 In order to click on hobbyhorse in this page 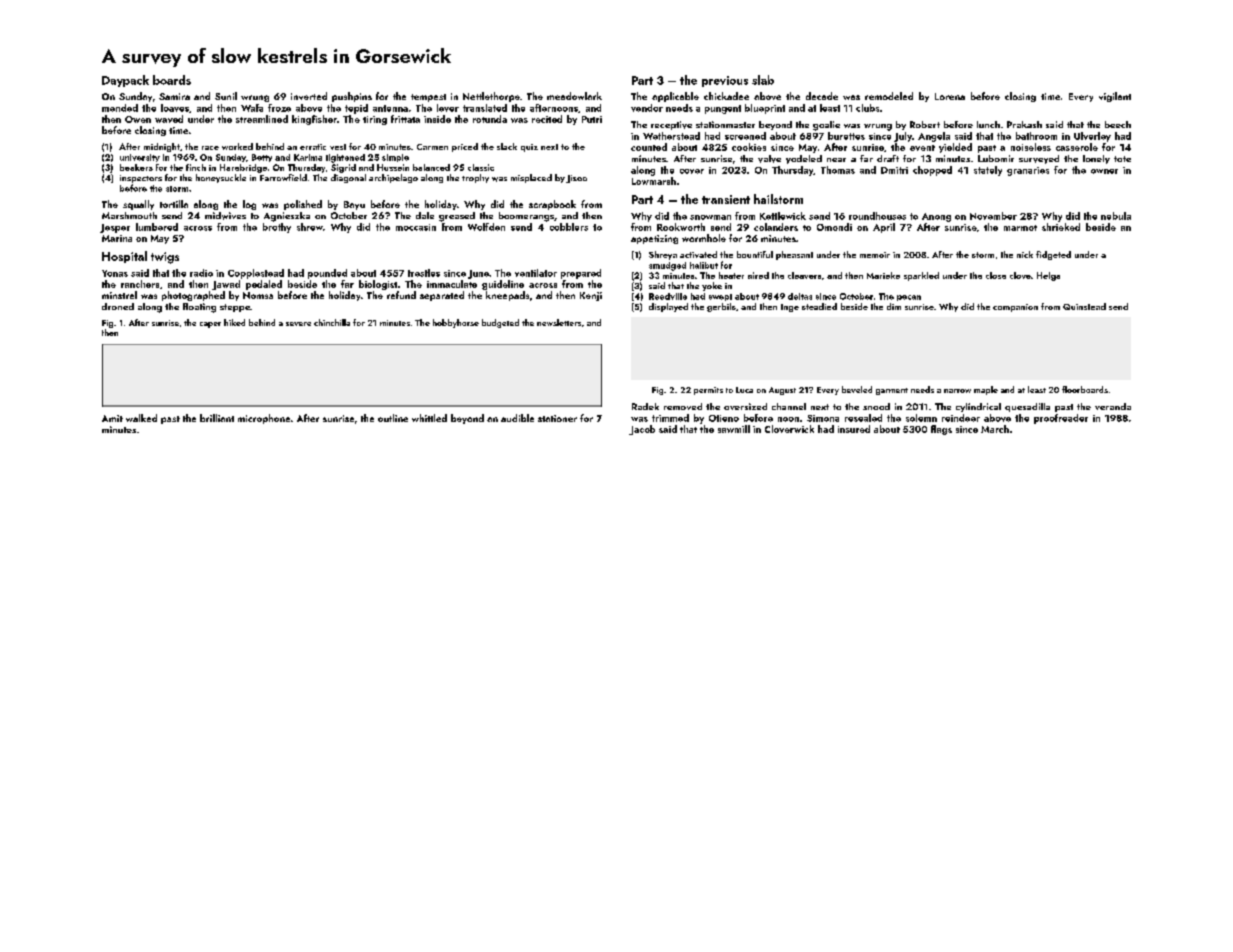, I will do `click(456, 323)`.
